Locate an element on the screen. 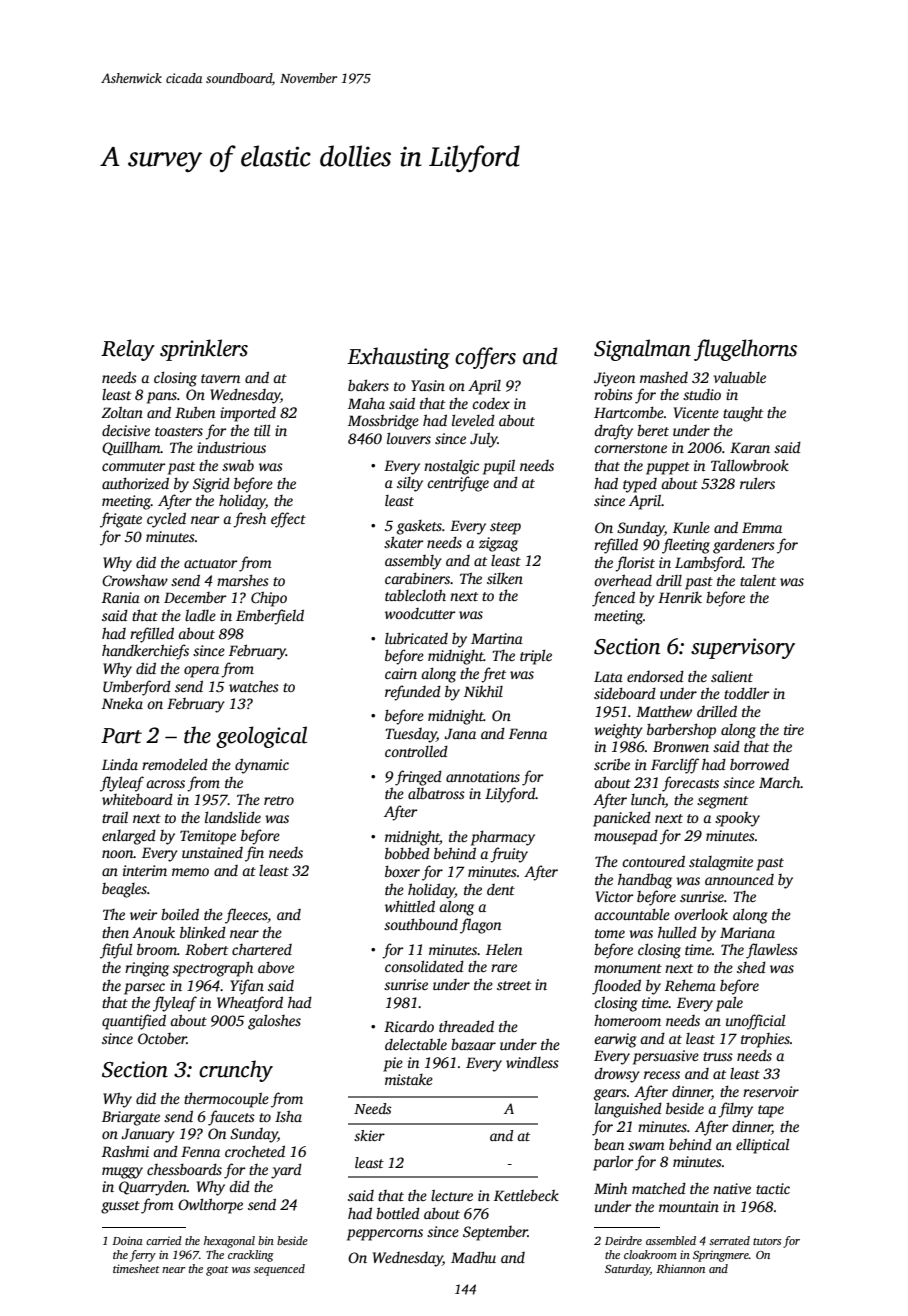  pie is located at coordinates (393, 1064).
